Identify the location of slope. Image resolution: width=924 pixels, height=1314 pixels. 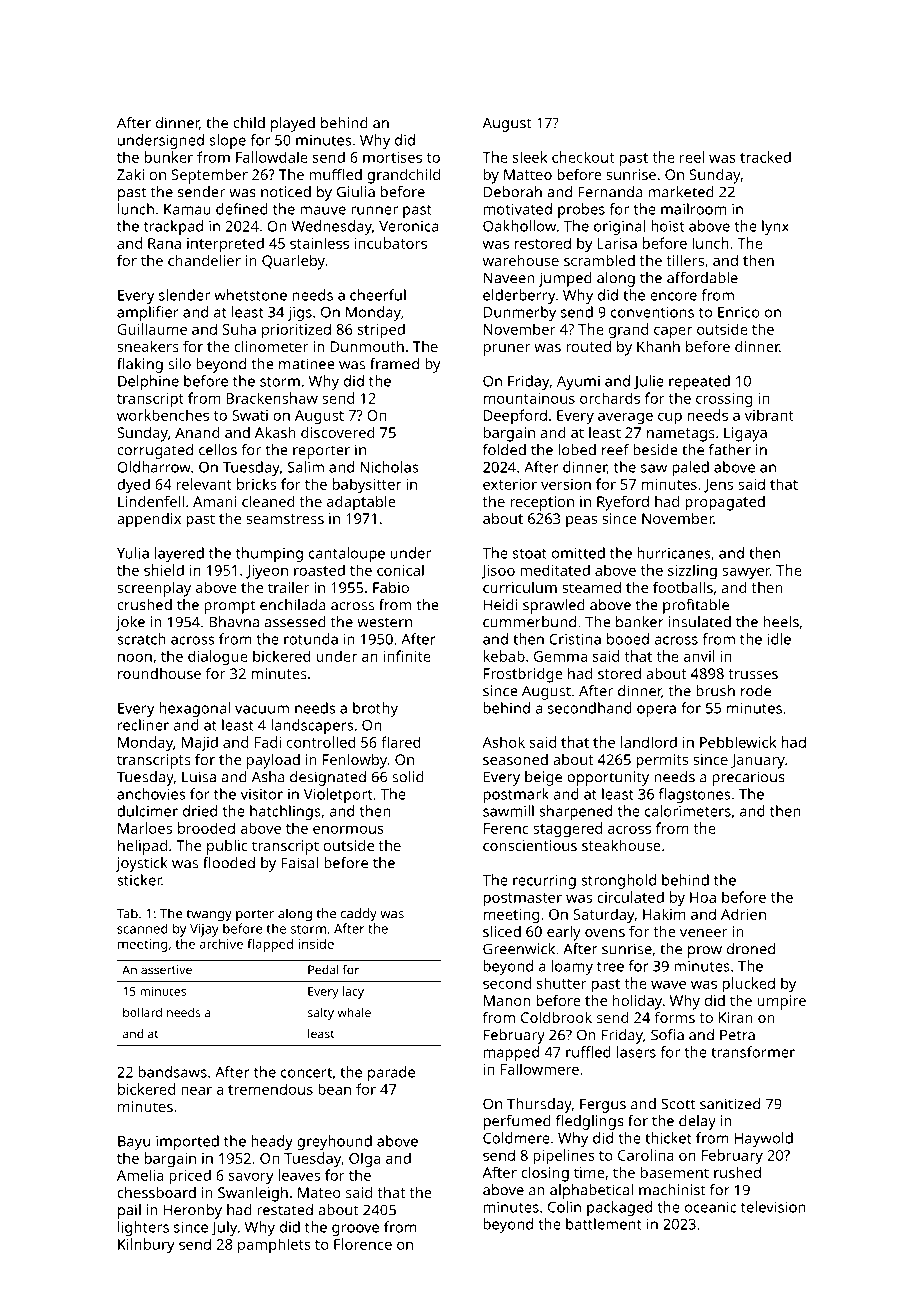
(228, 141).
